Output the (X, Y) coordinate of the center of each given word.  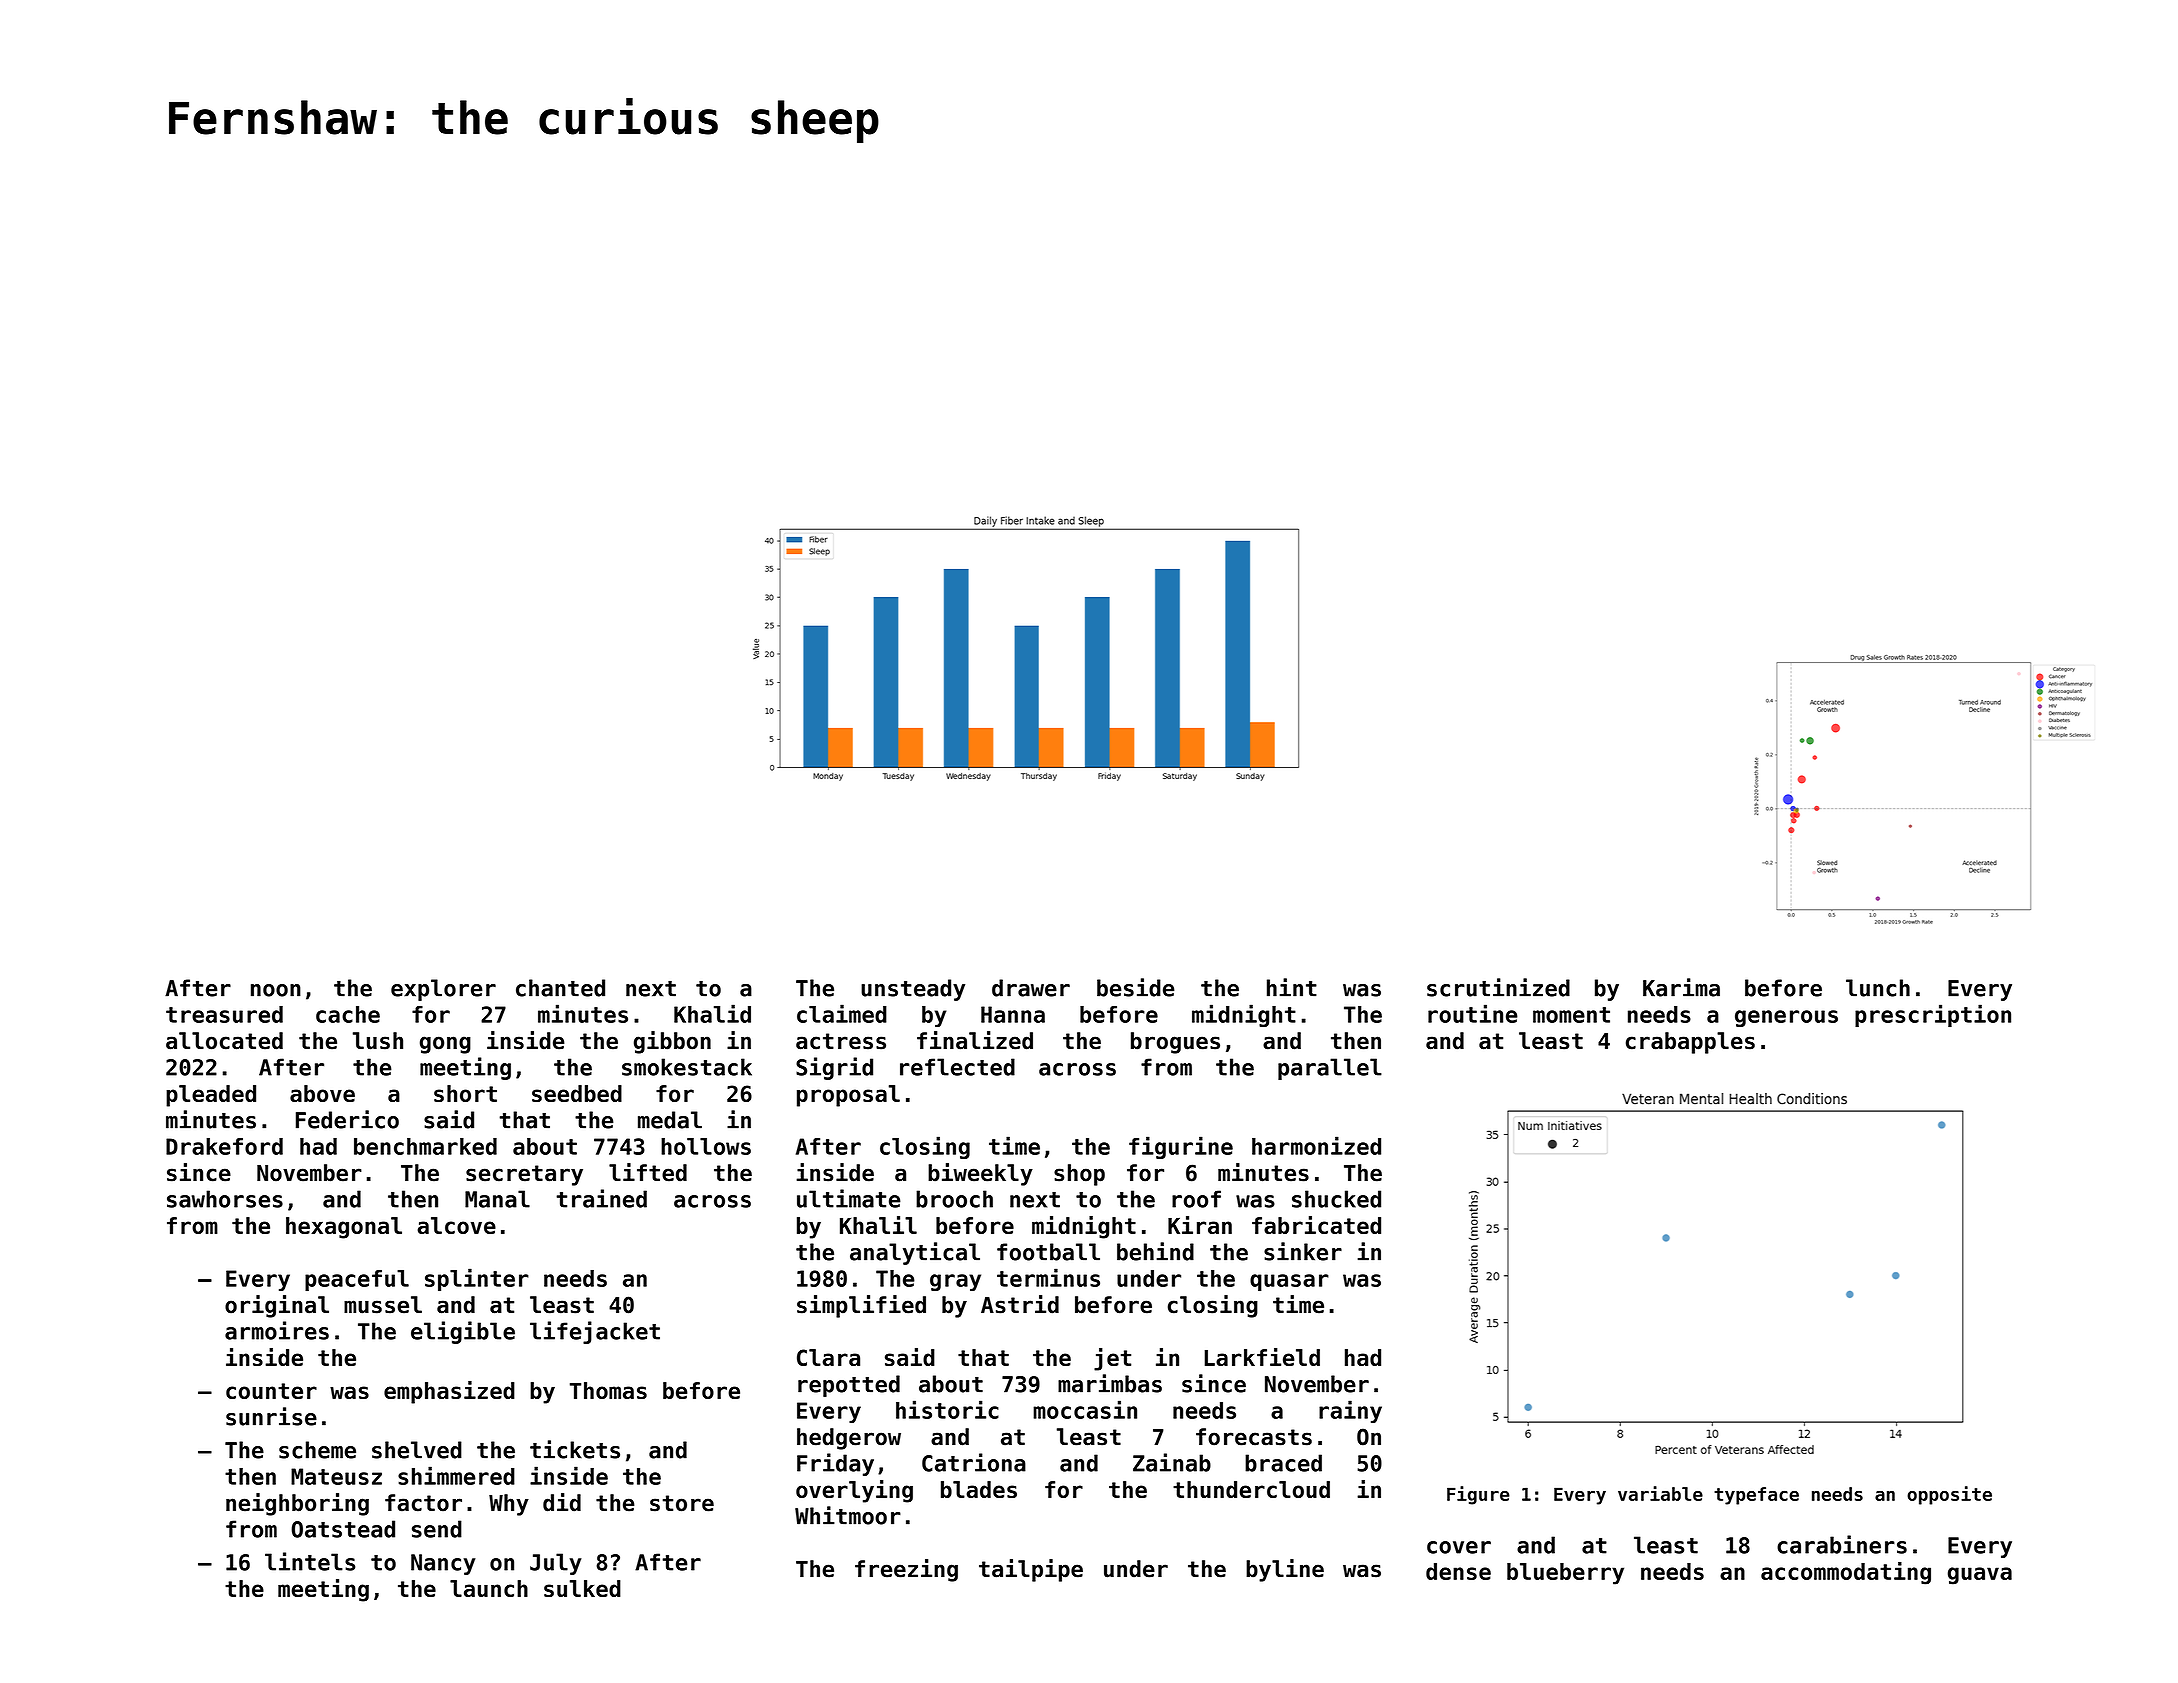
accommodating (1846, 1573)
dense (1458, 1571)
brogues (1175, 1043)
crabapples (1690, 1043)
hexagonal (344, 1228)
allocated (224, 1041)
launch (489, 1588)
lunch (1878, 988)
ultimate (849, 1198)
